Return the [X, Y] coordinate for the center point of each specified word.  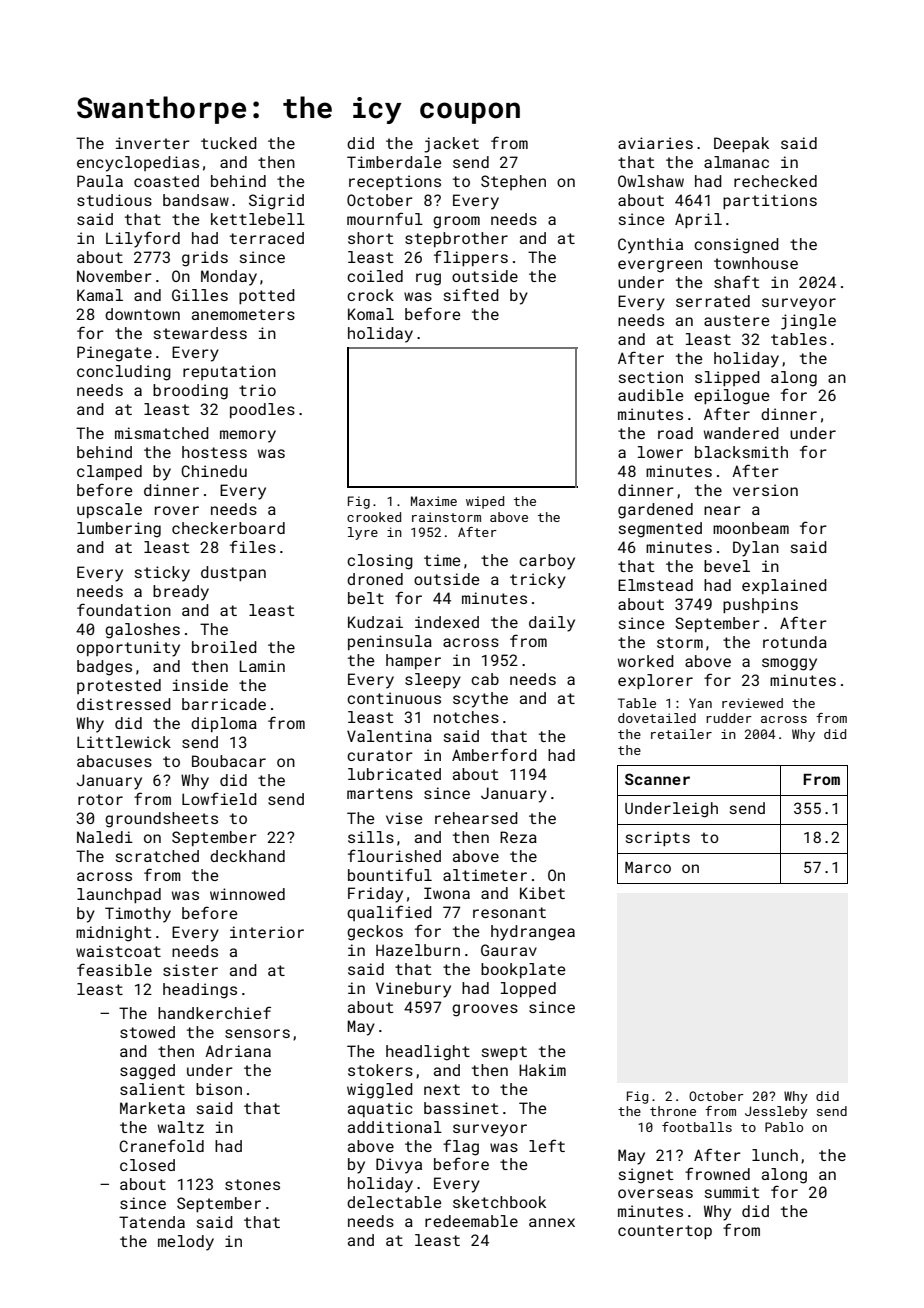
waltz [181, 1127]
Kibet [542, 893]
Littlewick [124, 742]
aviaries [655, 143]
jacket [451, 145]
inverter [153, 143]
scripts [658, 839]
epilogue [731, 397]
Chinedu [214, 471]
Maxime [434, 501]
